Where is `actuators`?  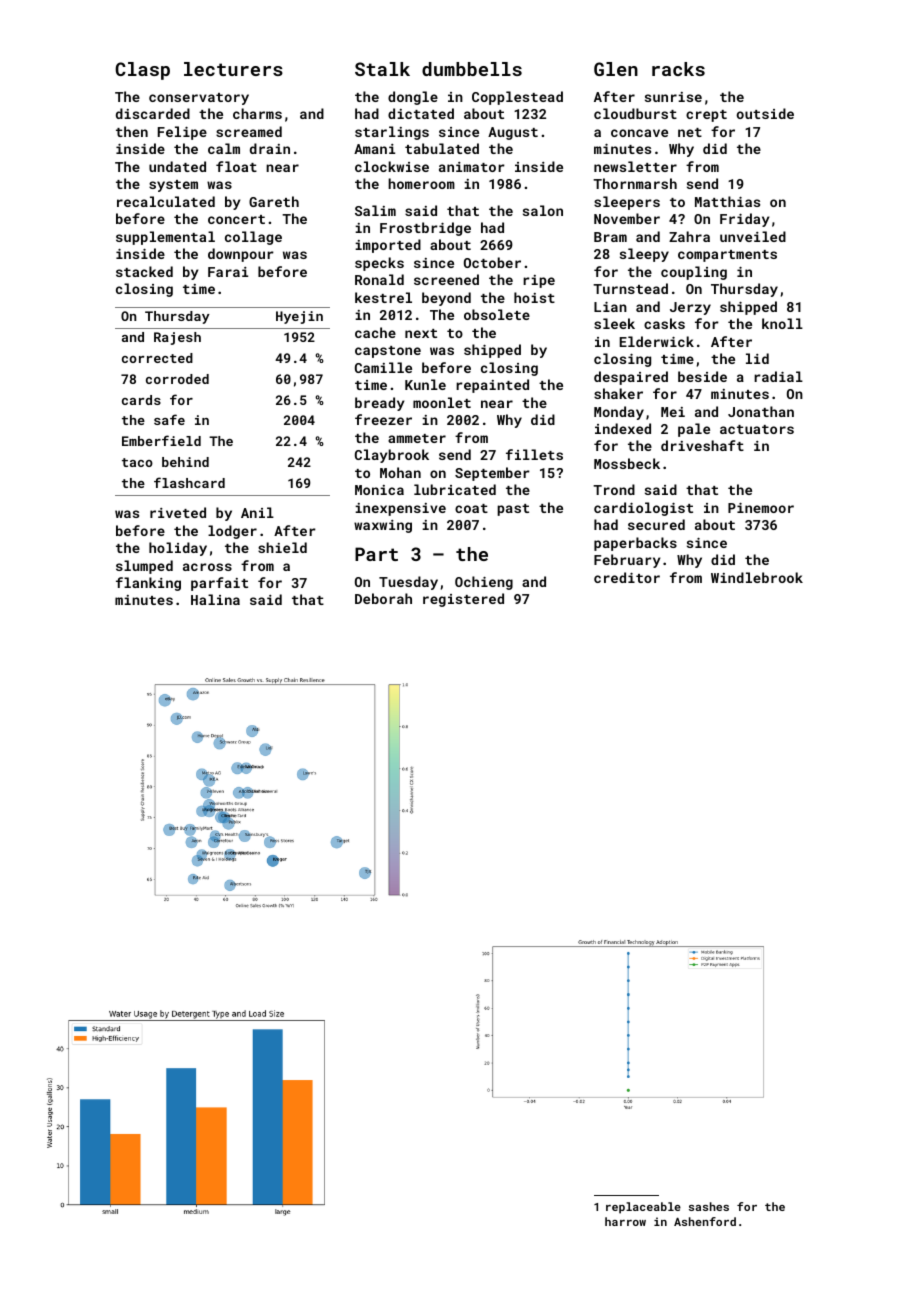
actuators is located at coordinates (757, 429).
